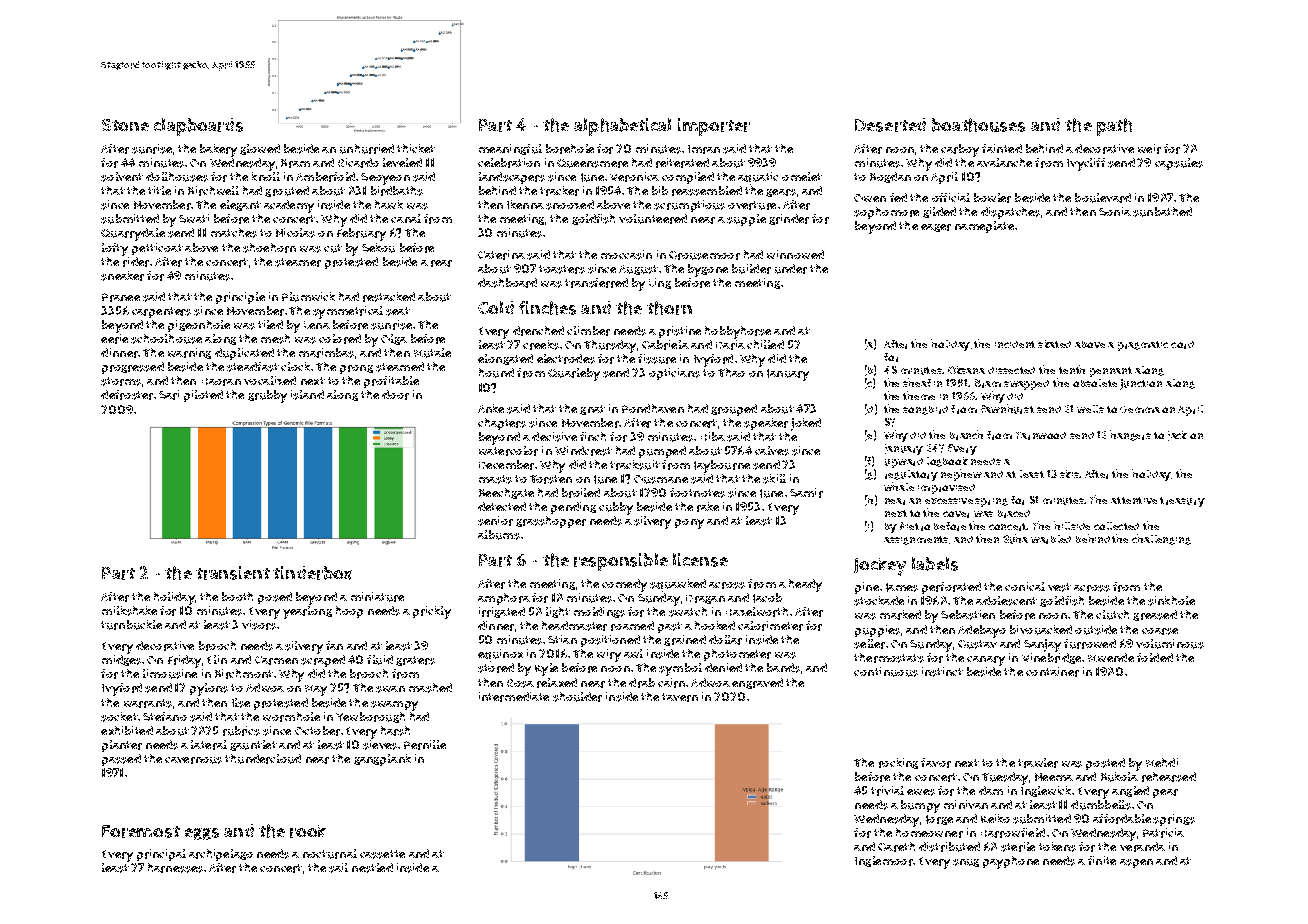 The image size is (1308, 924). What do you see at coordinates (312, 573) in the screenshot?
I see `tinderbox` at bounding box center [312, 573].
